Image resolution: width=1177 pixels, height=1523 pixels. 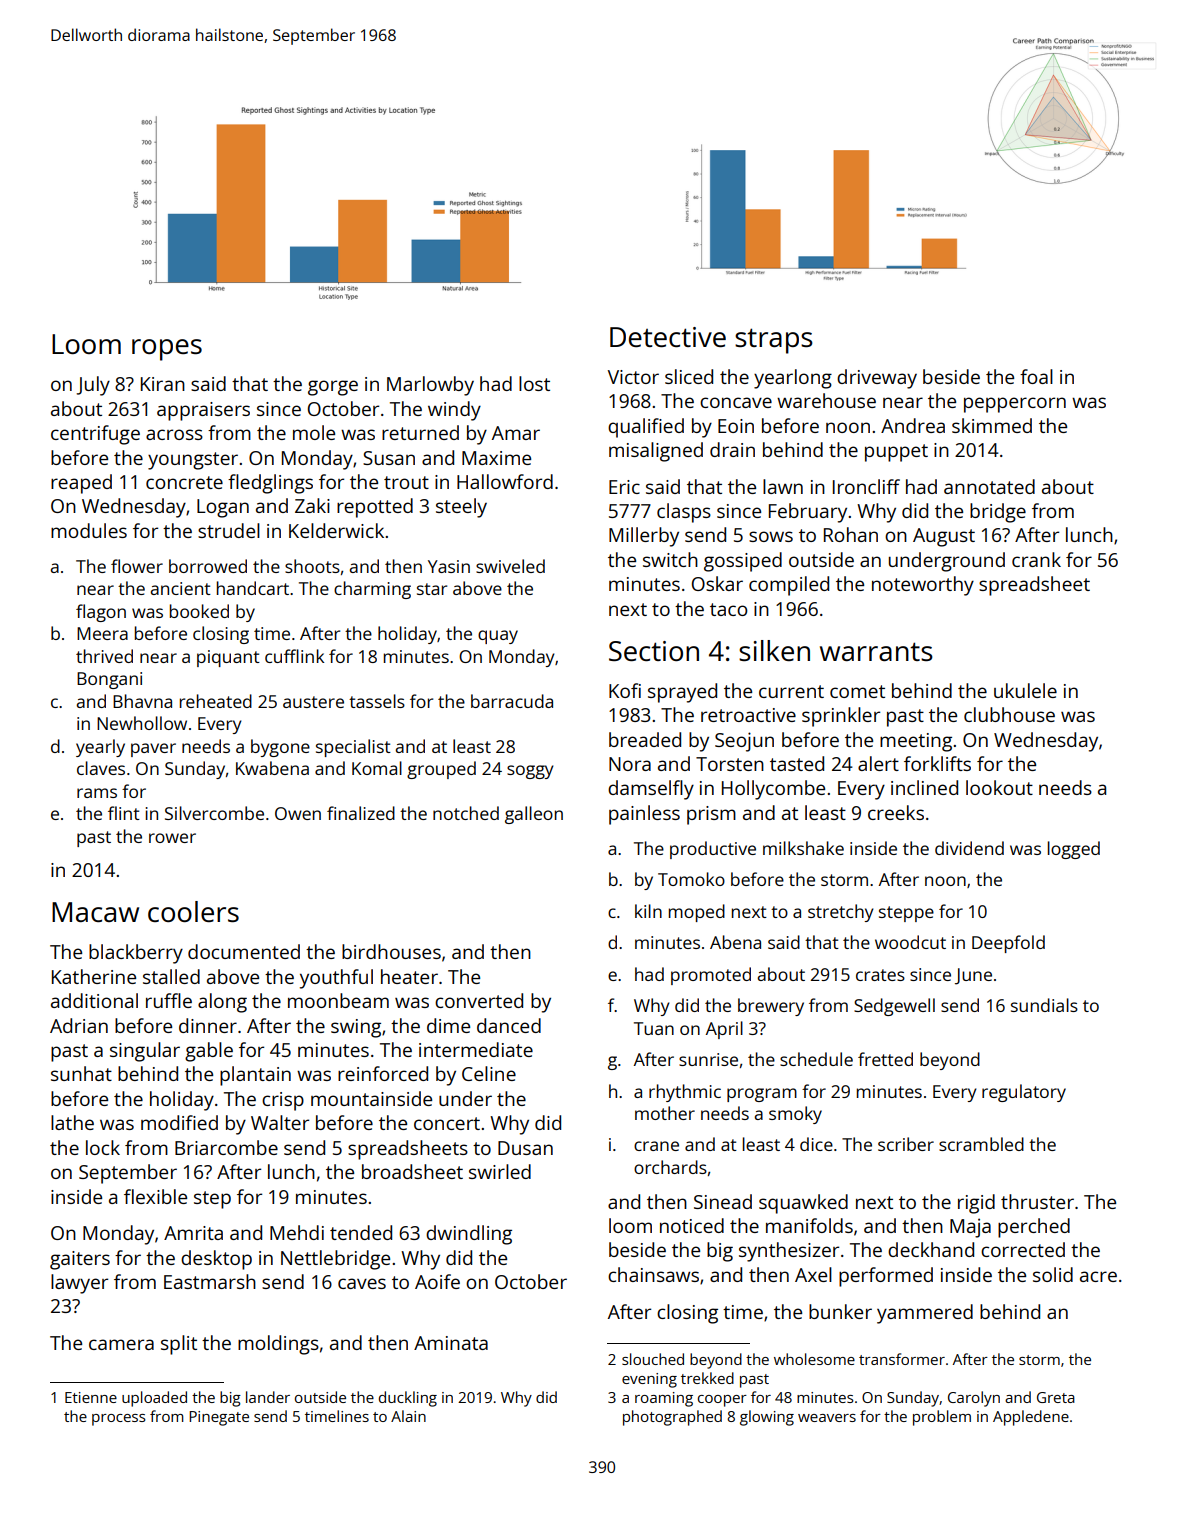 I want to click on switch, so click(x=670, y=559).
